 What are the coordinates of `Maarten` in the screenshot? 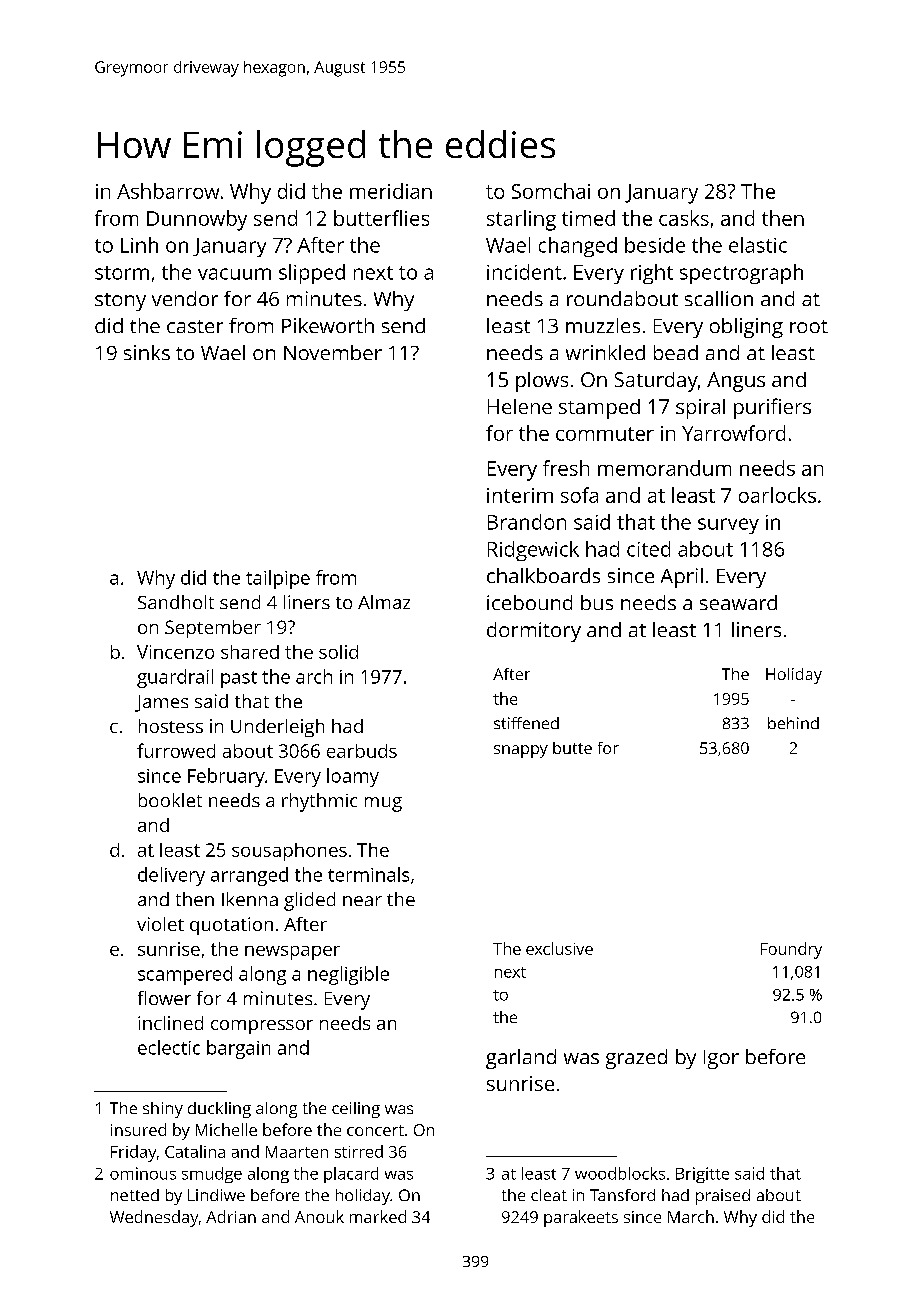 It's located at (297, 1152).
